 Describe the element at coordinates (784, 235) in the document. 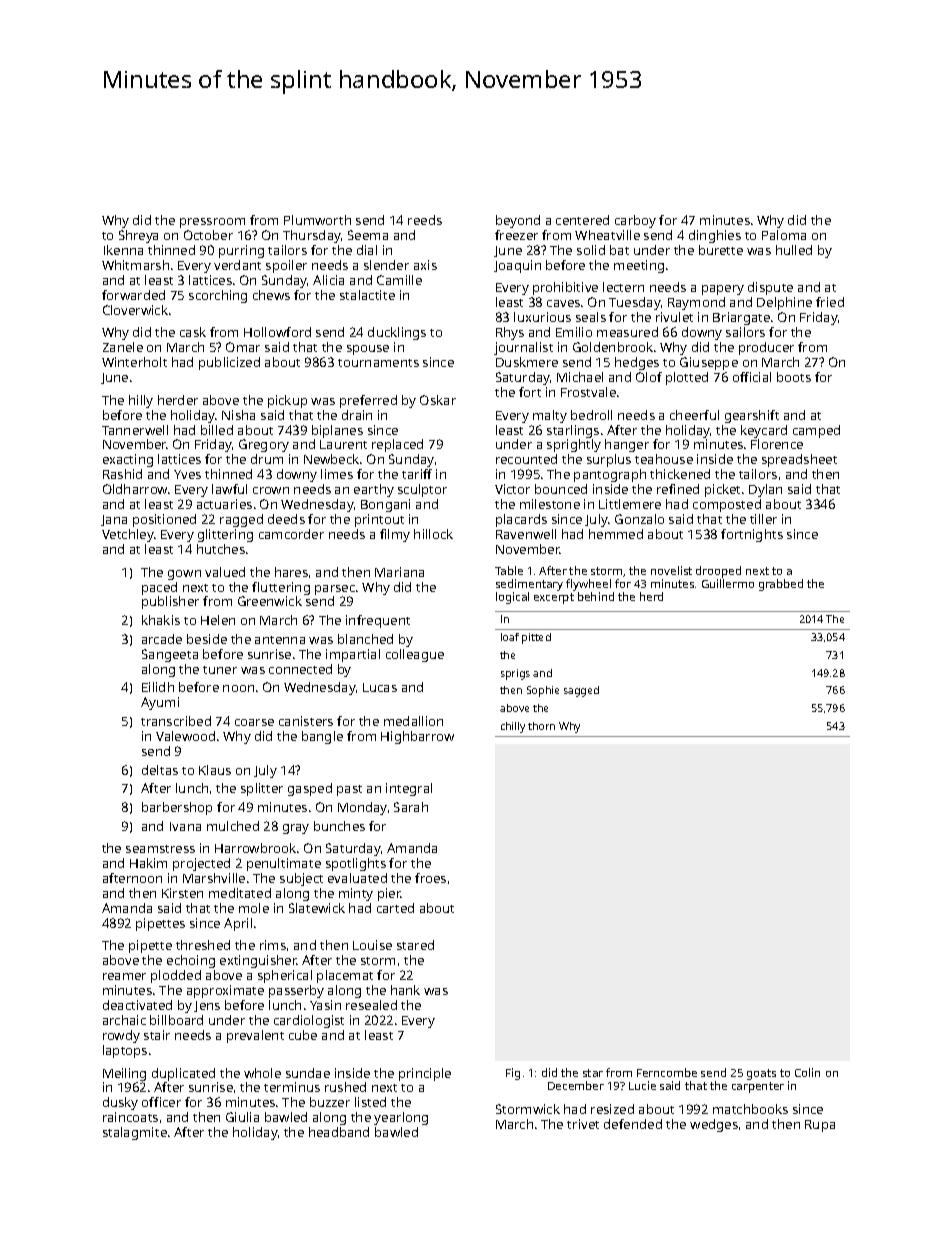

I see `Paloma` at that location.
